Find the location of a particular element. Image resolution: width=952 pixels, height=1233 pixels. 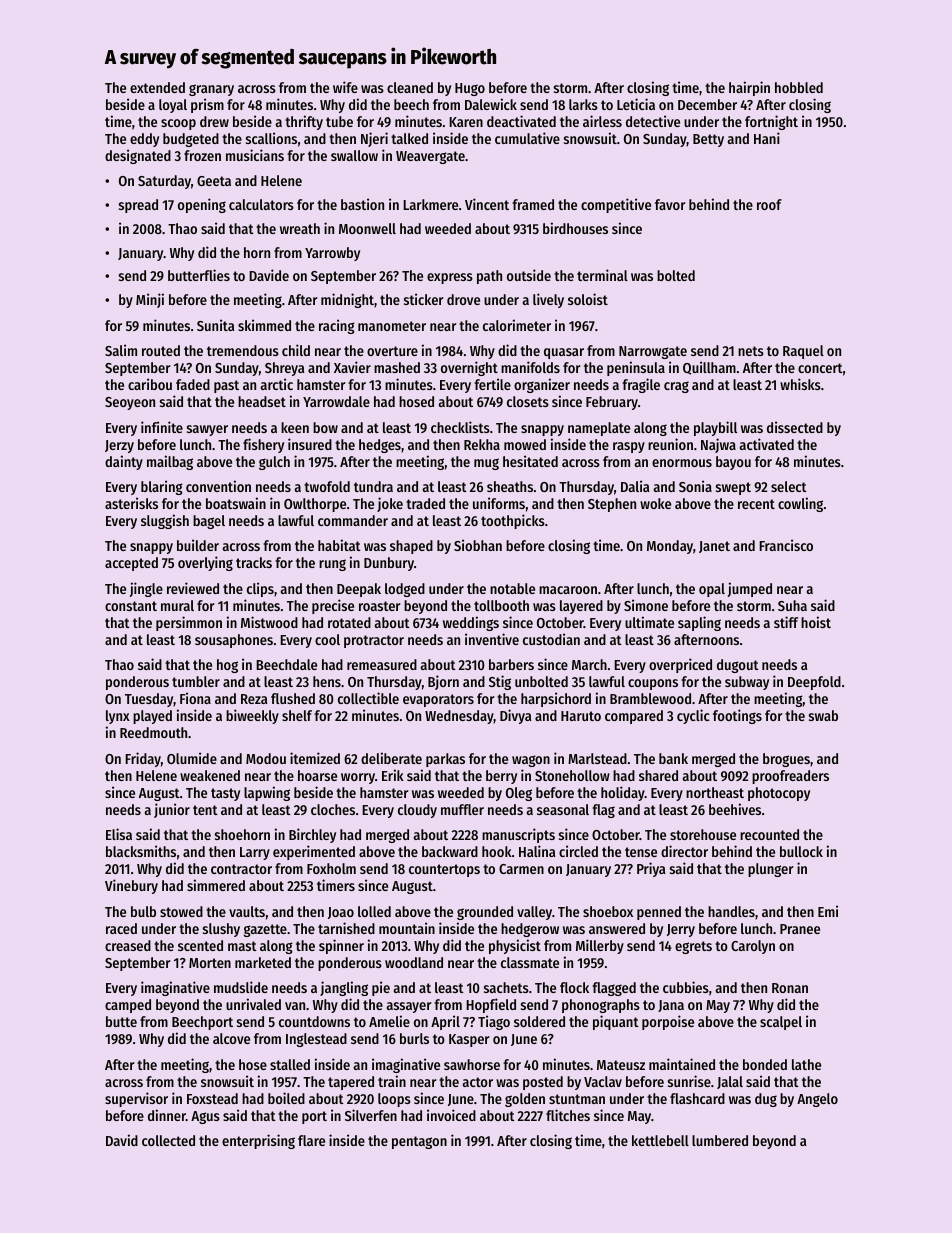

calorimeter is located at coordinates (517, 325).
